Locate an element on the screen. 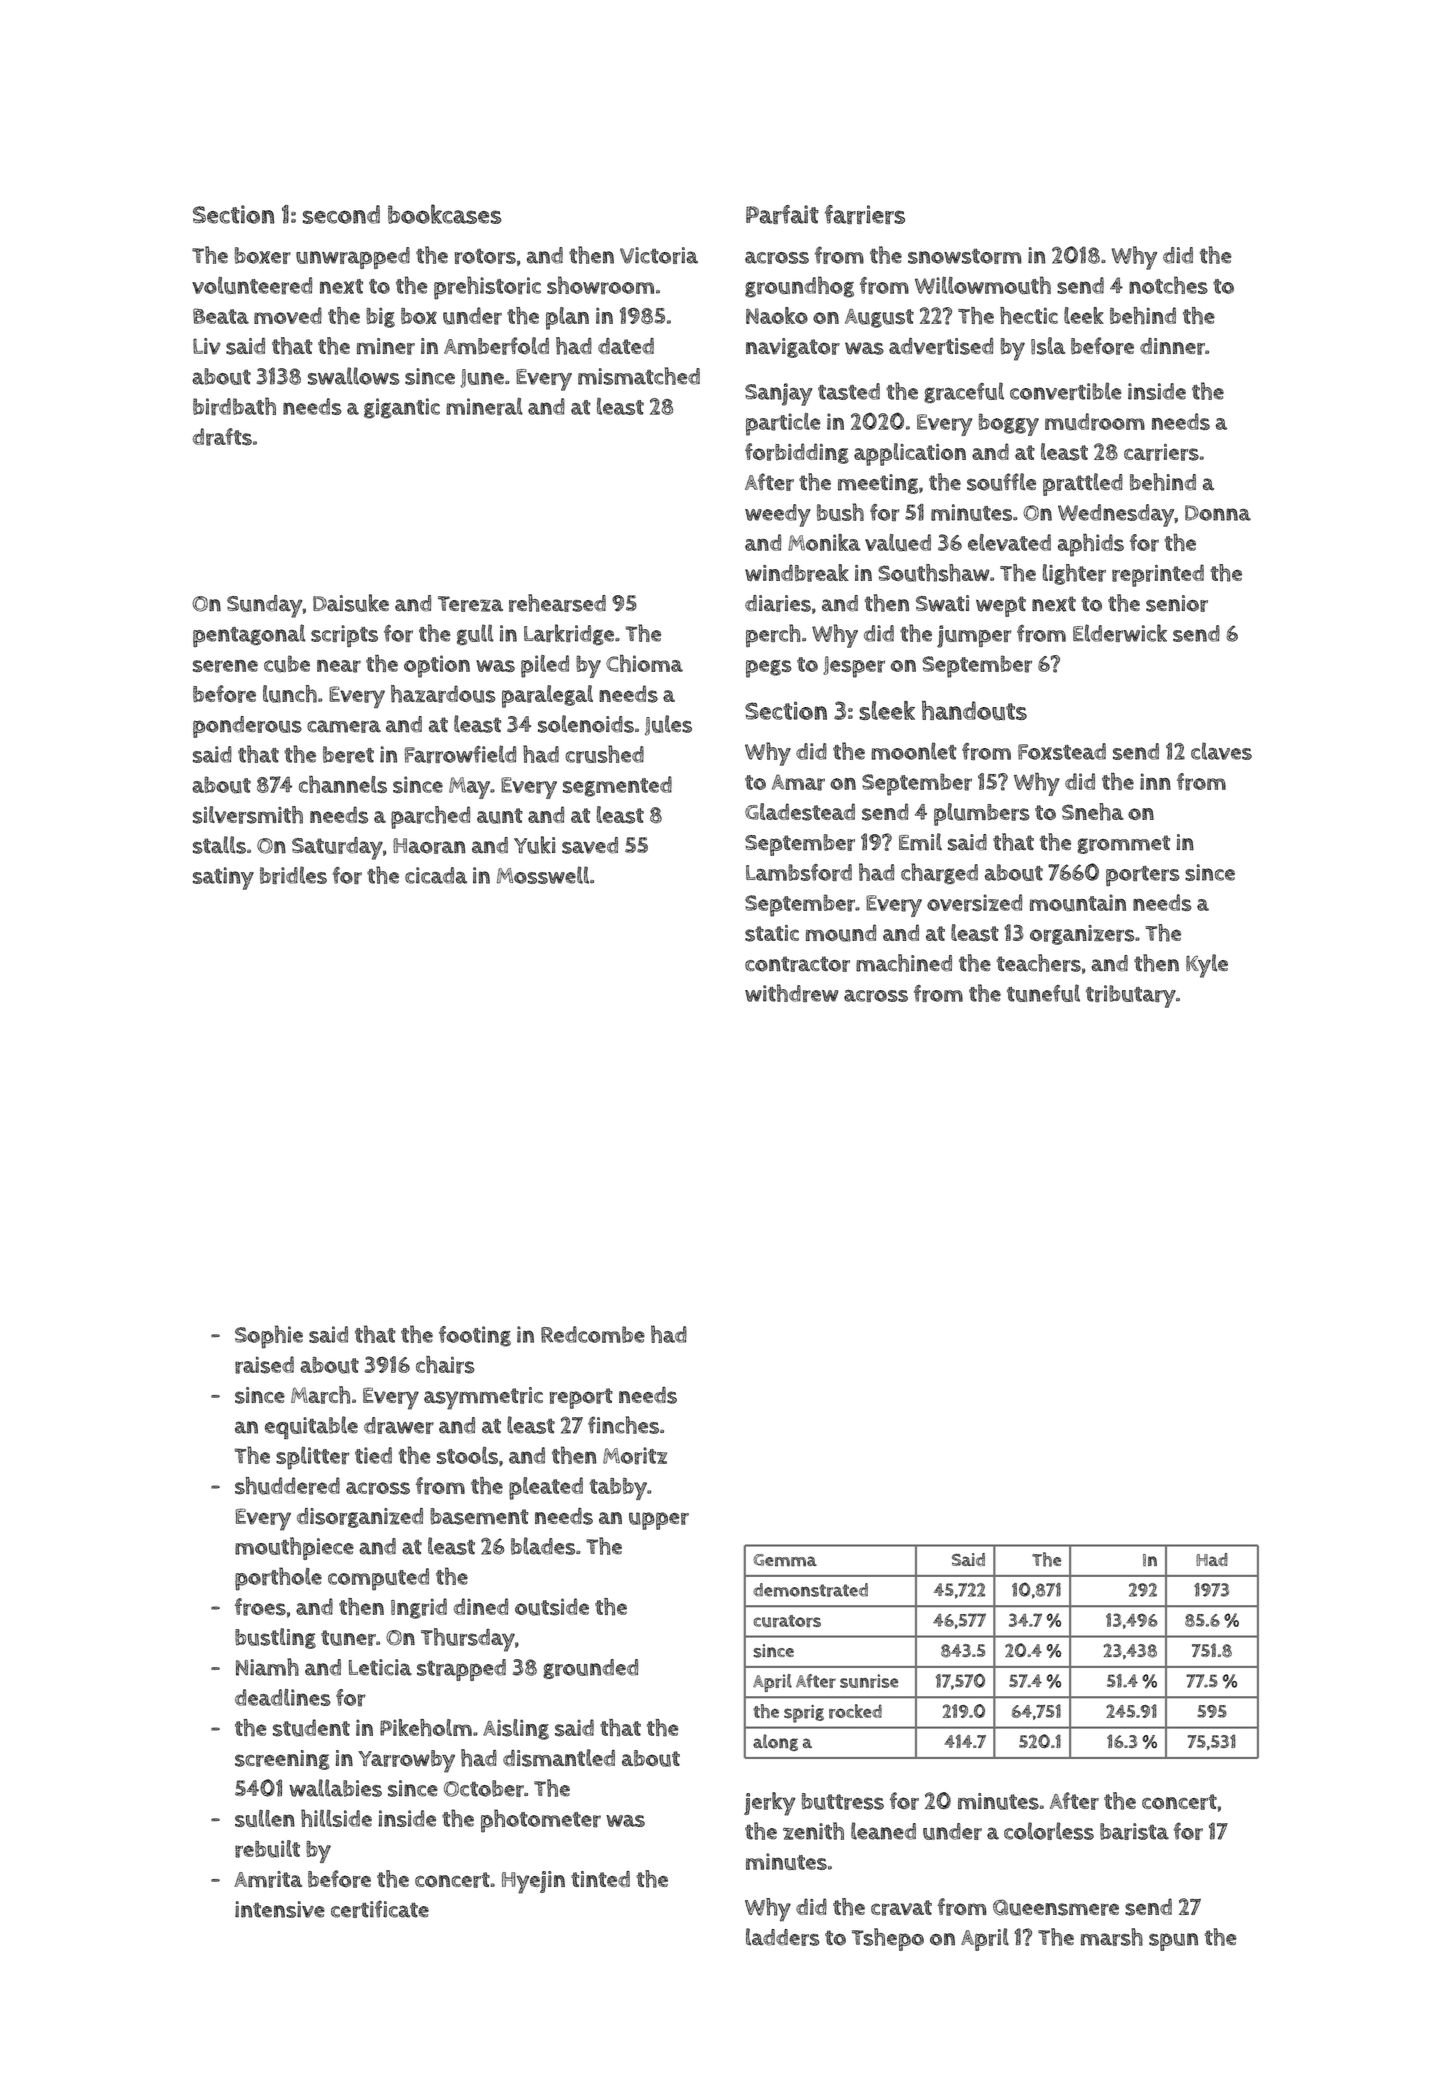 The width and height of the screenshot is (1450, 2100). senior is located at coordinates (1177, 603).
